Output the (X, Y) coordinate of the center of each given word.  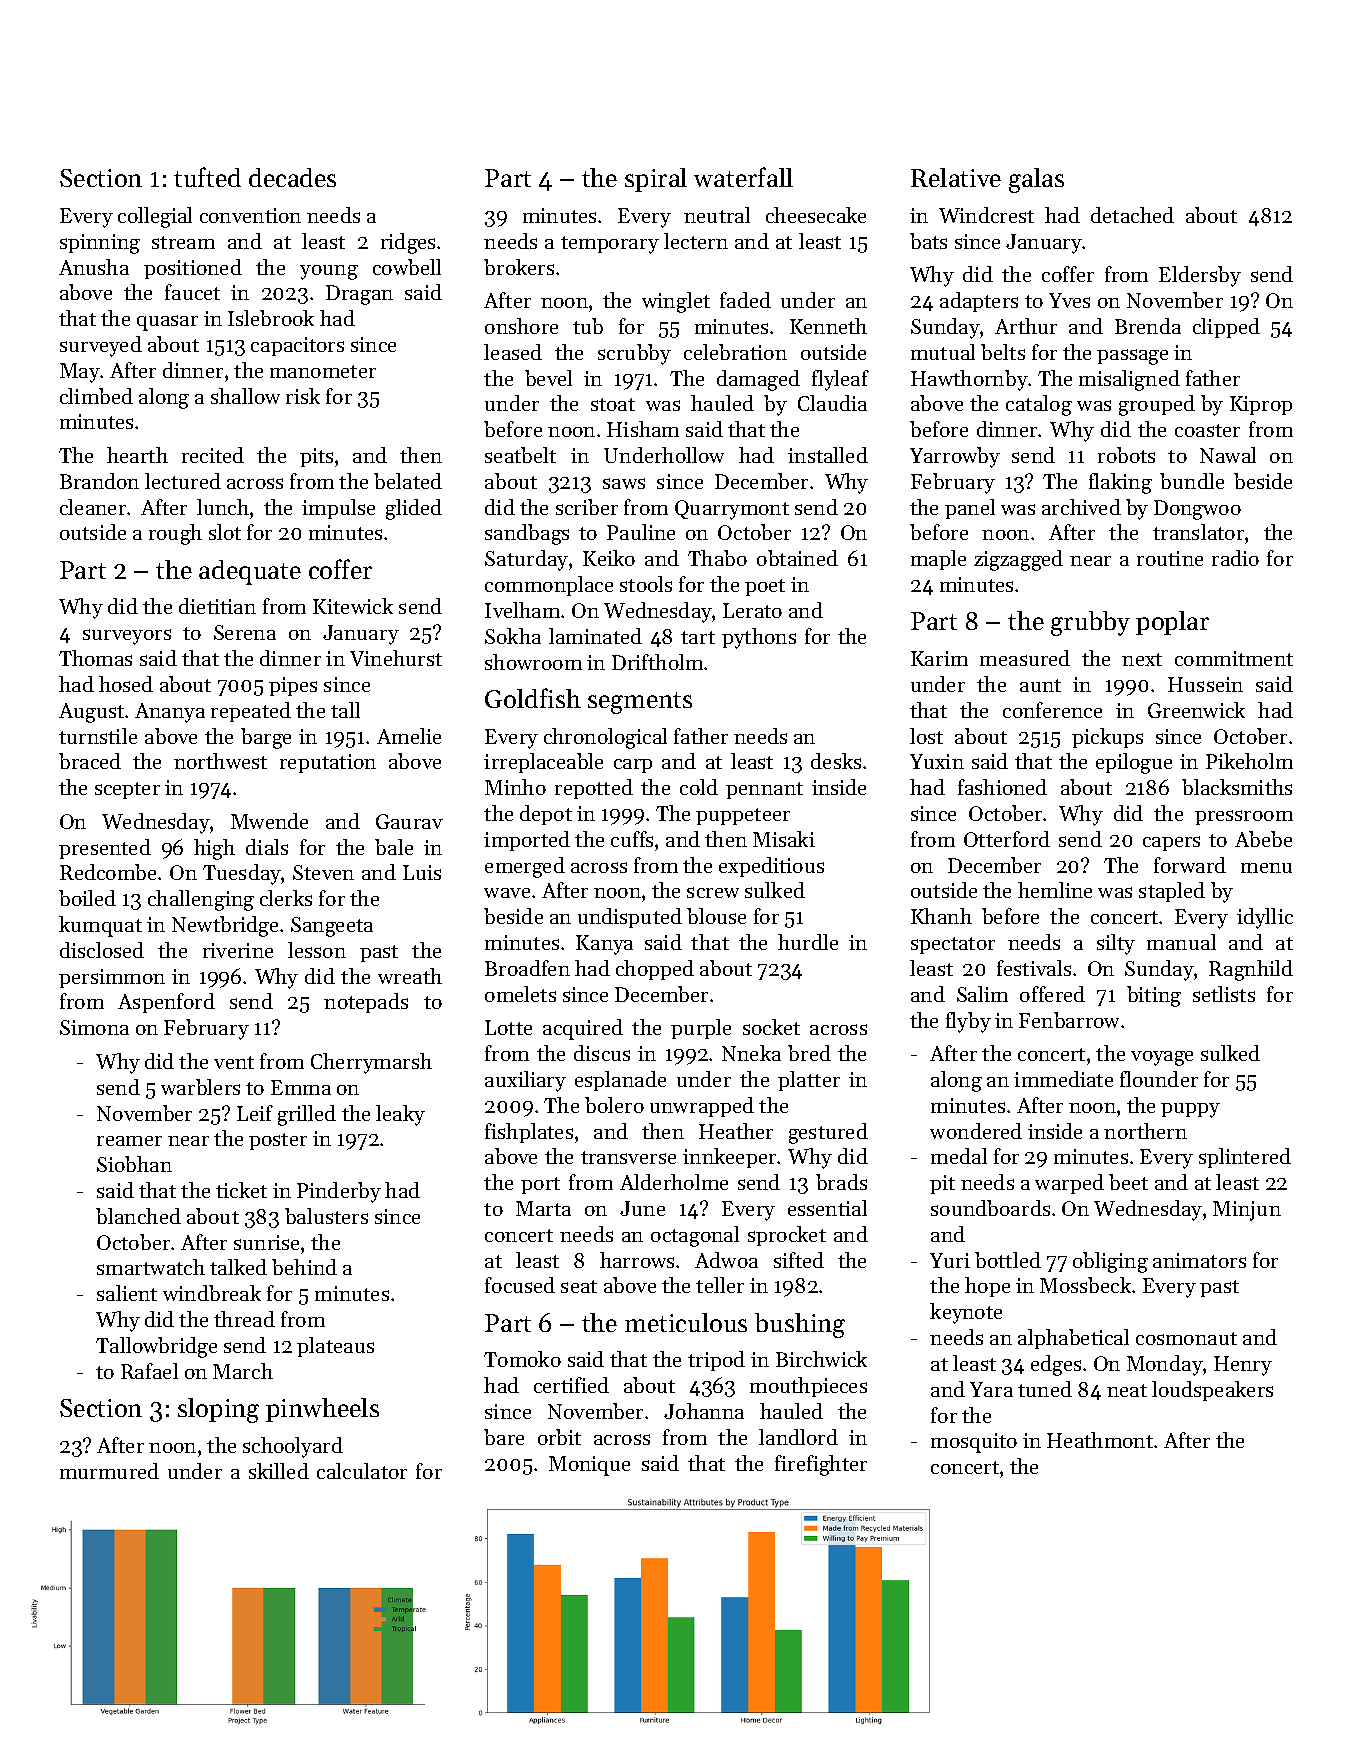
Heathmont (1100, 1440)
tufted (207, 177)
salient (127, 1293)
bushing (800, 1325)
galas (1036, 180)
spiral (656, 180)
